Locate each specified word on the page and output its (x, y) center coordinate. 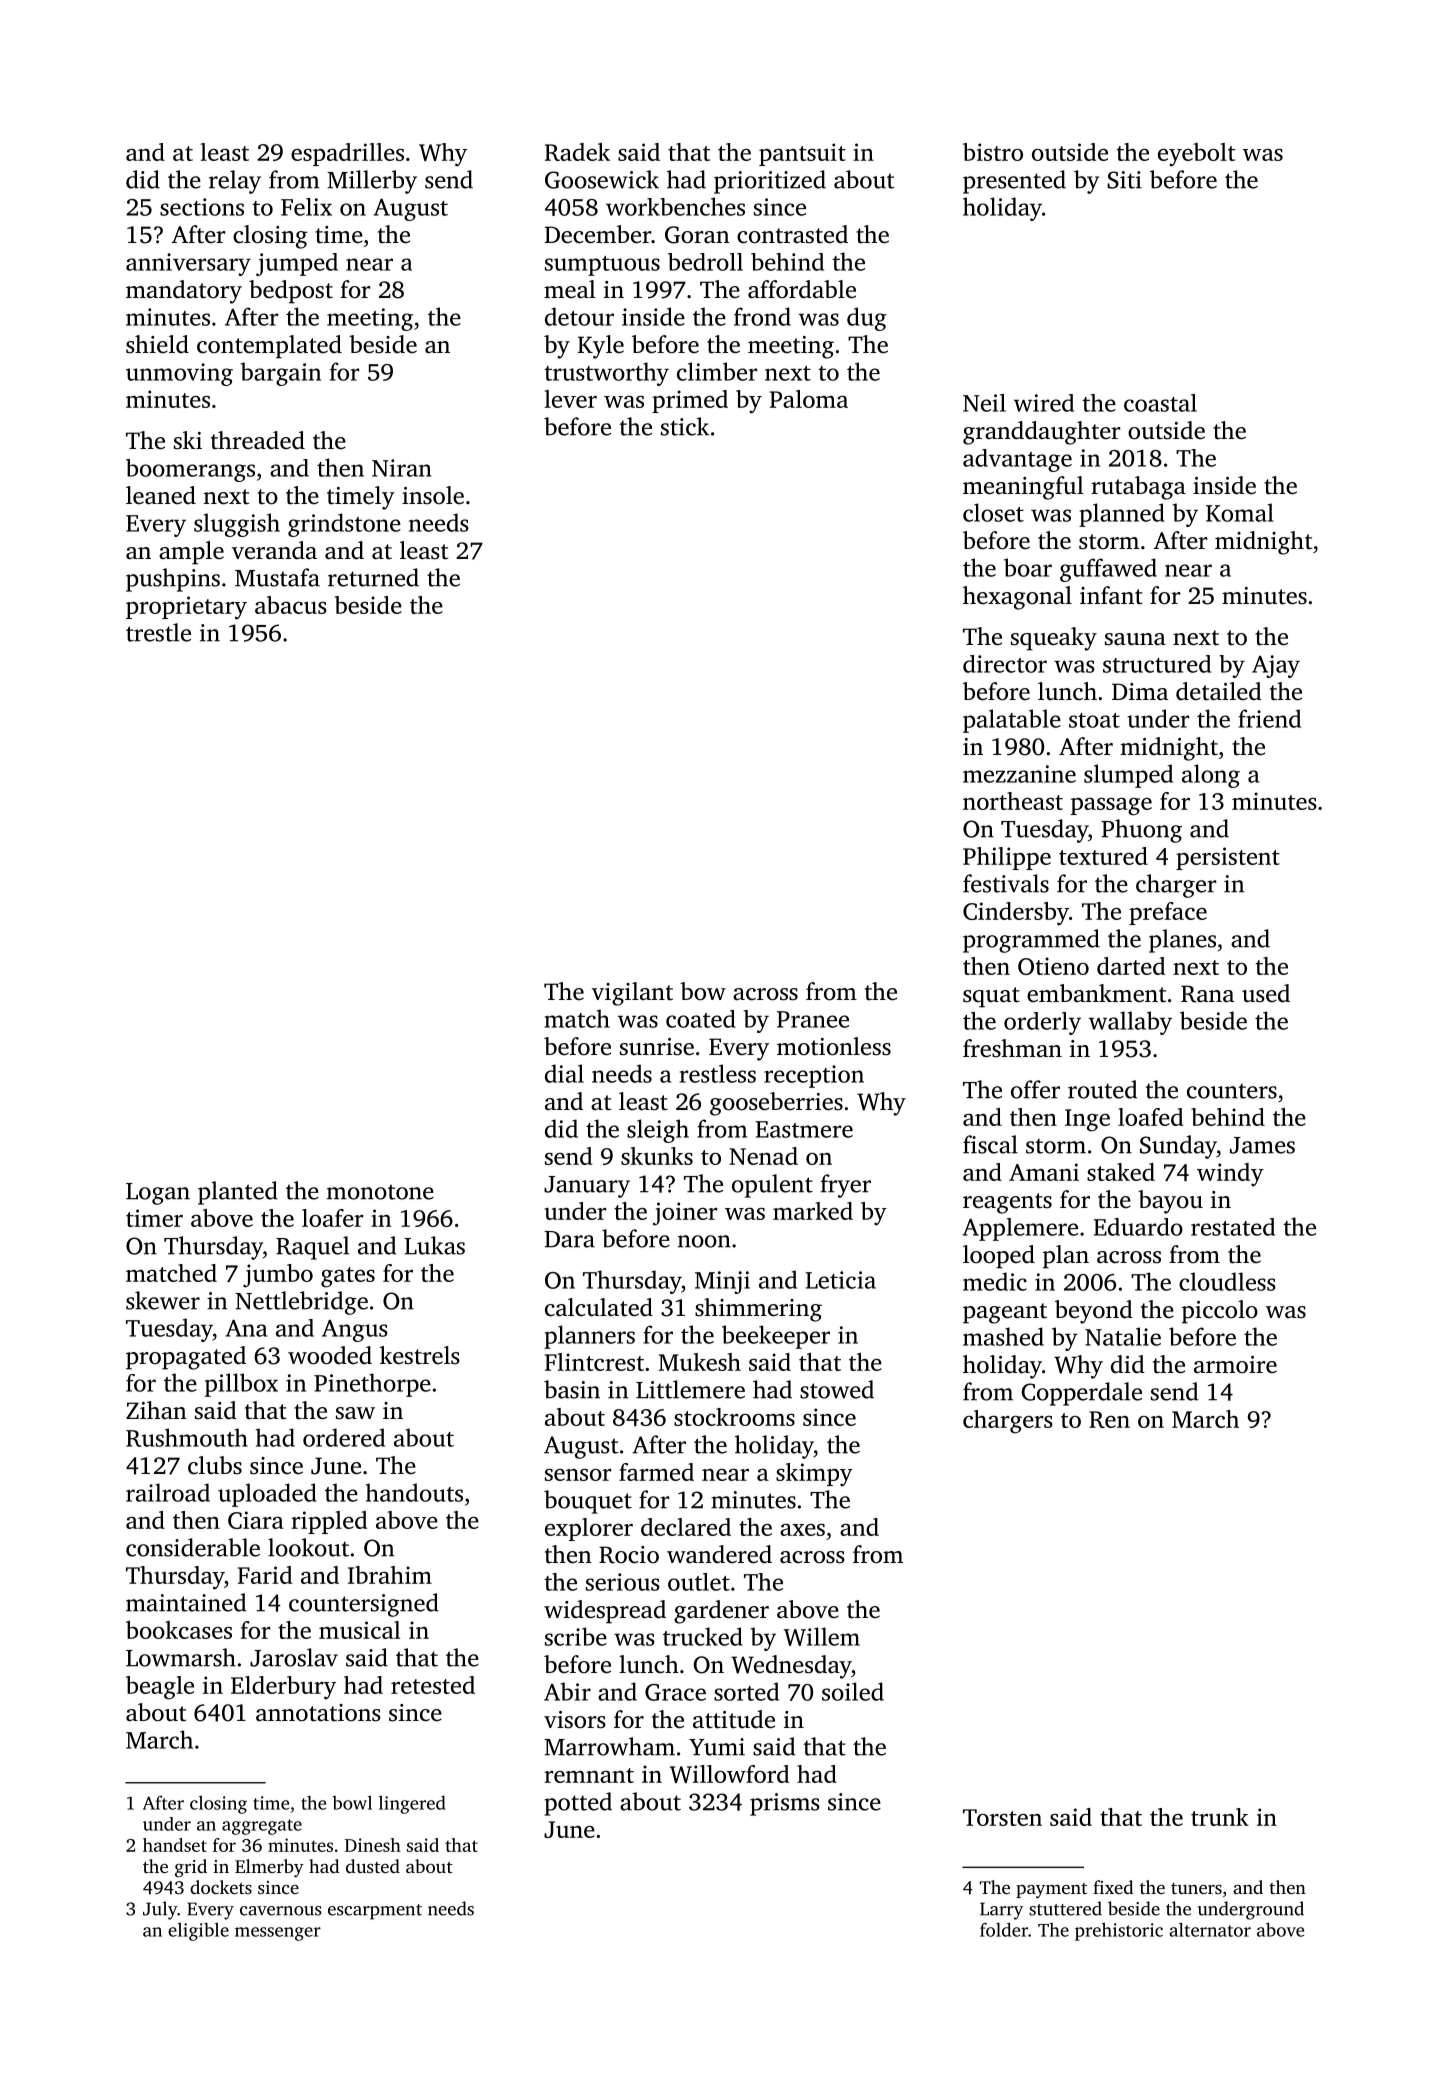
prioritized (770, 182)
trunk (1220, 1817)
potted (578, 1804)
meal (570, 289)
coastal (1160, 403)
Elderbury (283, 1688)
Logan (158, 1194)
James (1262, 1145)
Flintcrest (594, 1362)
